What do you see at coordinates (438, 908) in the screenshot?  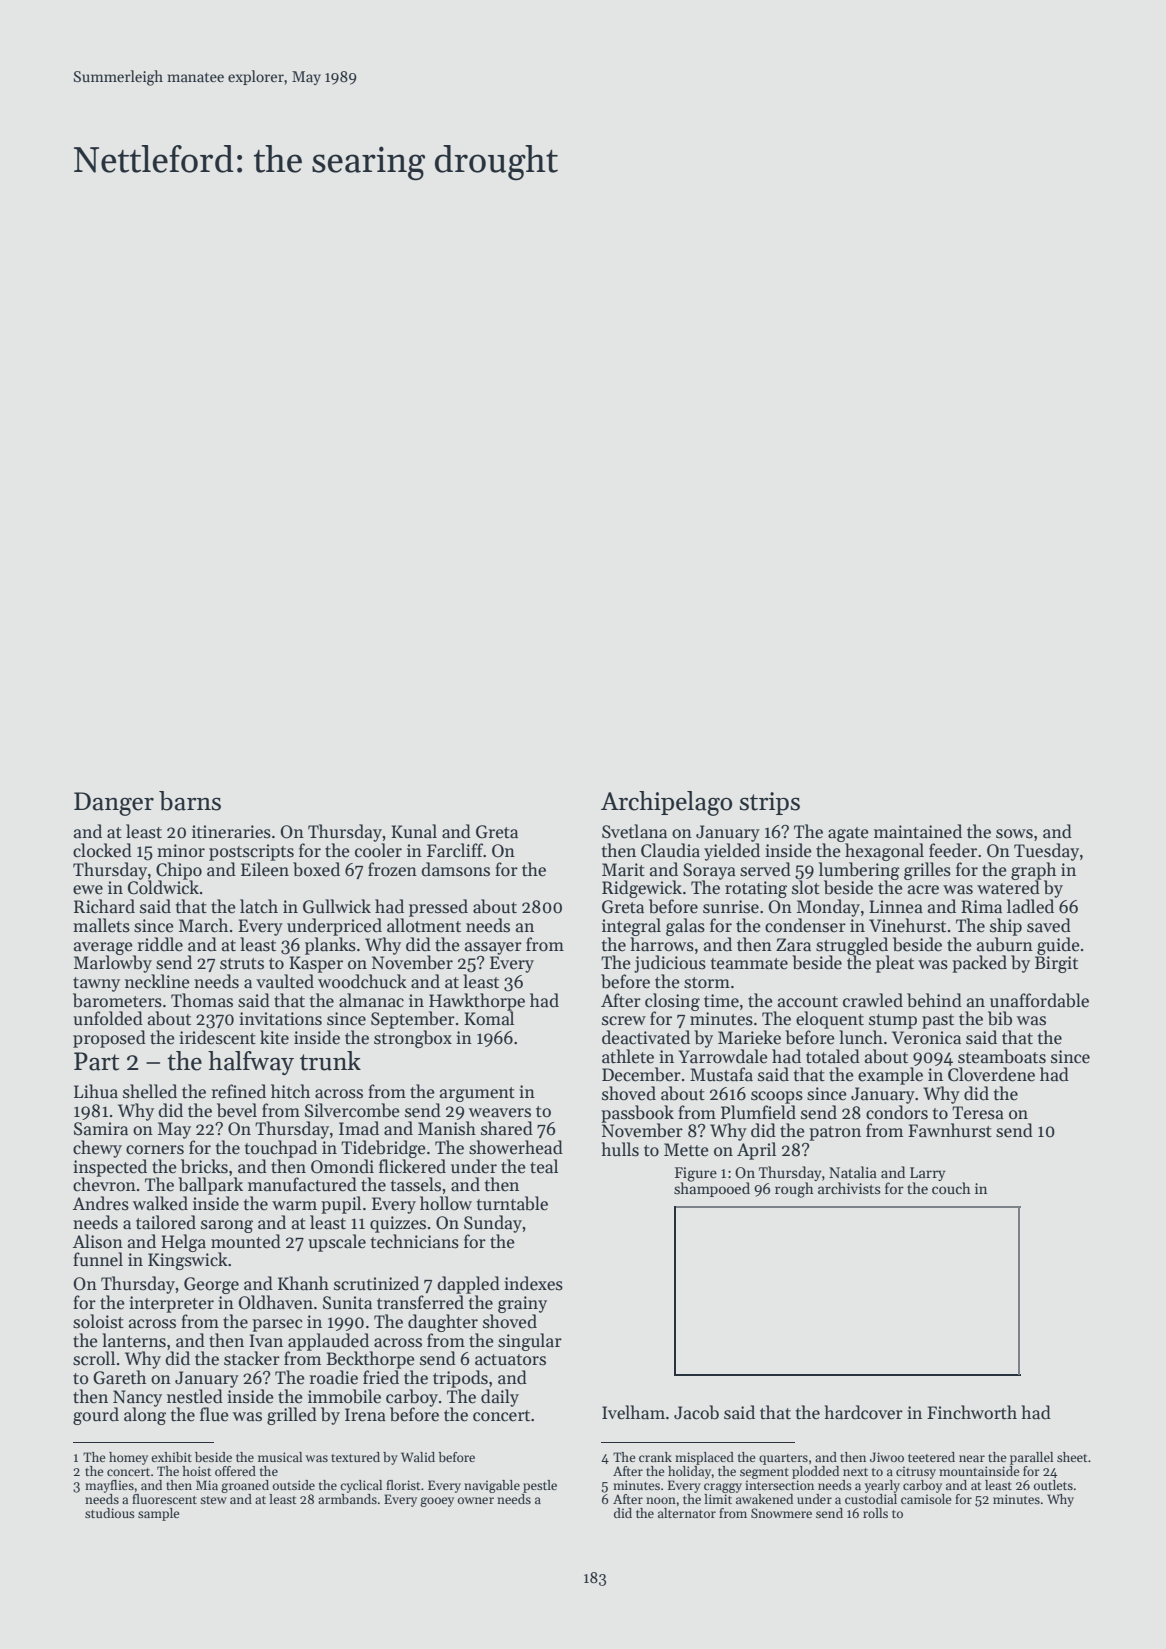 I see `pressed` at bounding box center [438, 908].
